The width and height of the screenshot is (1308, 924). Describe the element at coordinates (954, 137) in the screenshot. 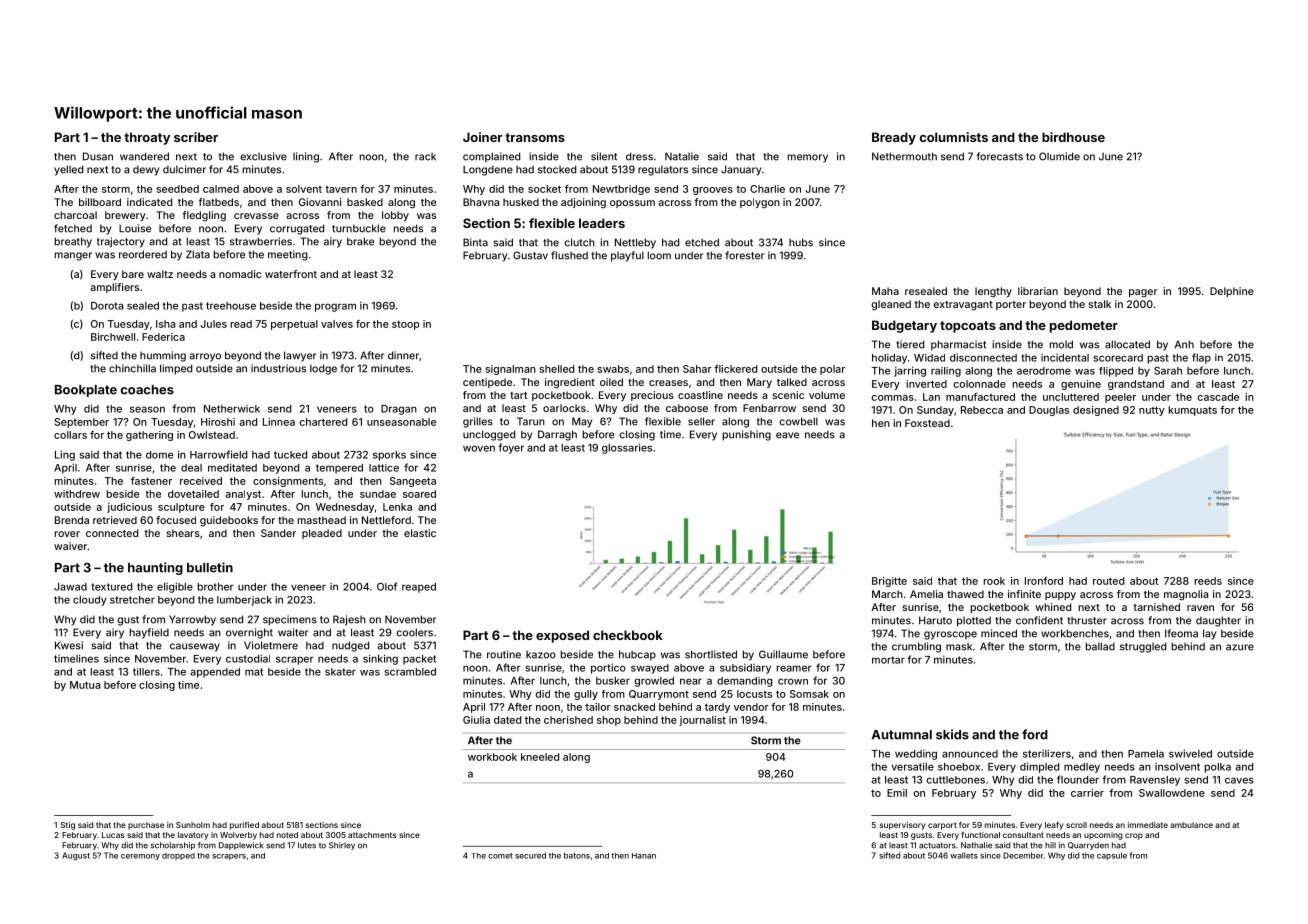

I see `columnists` at that location.
